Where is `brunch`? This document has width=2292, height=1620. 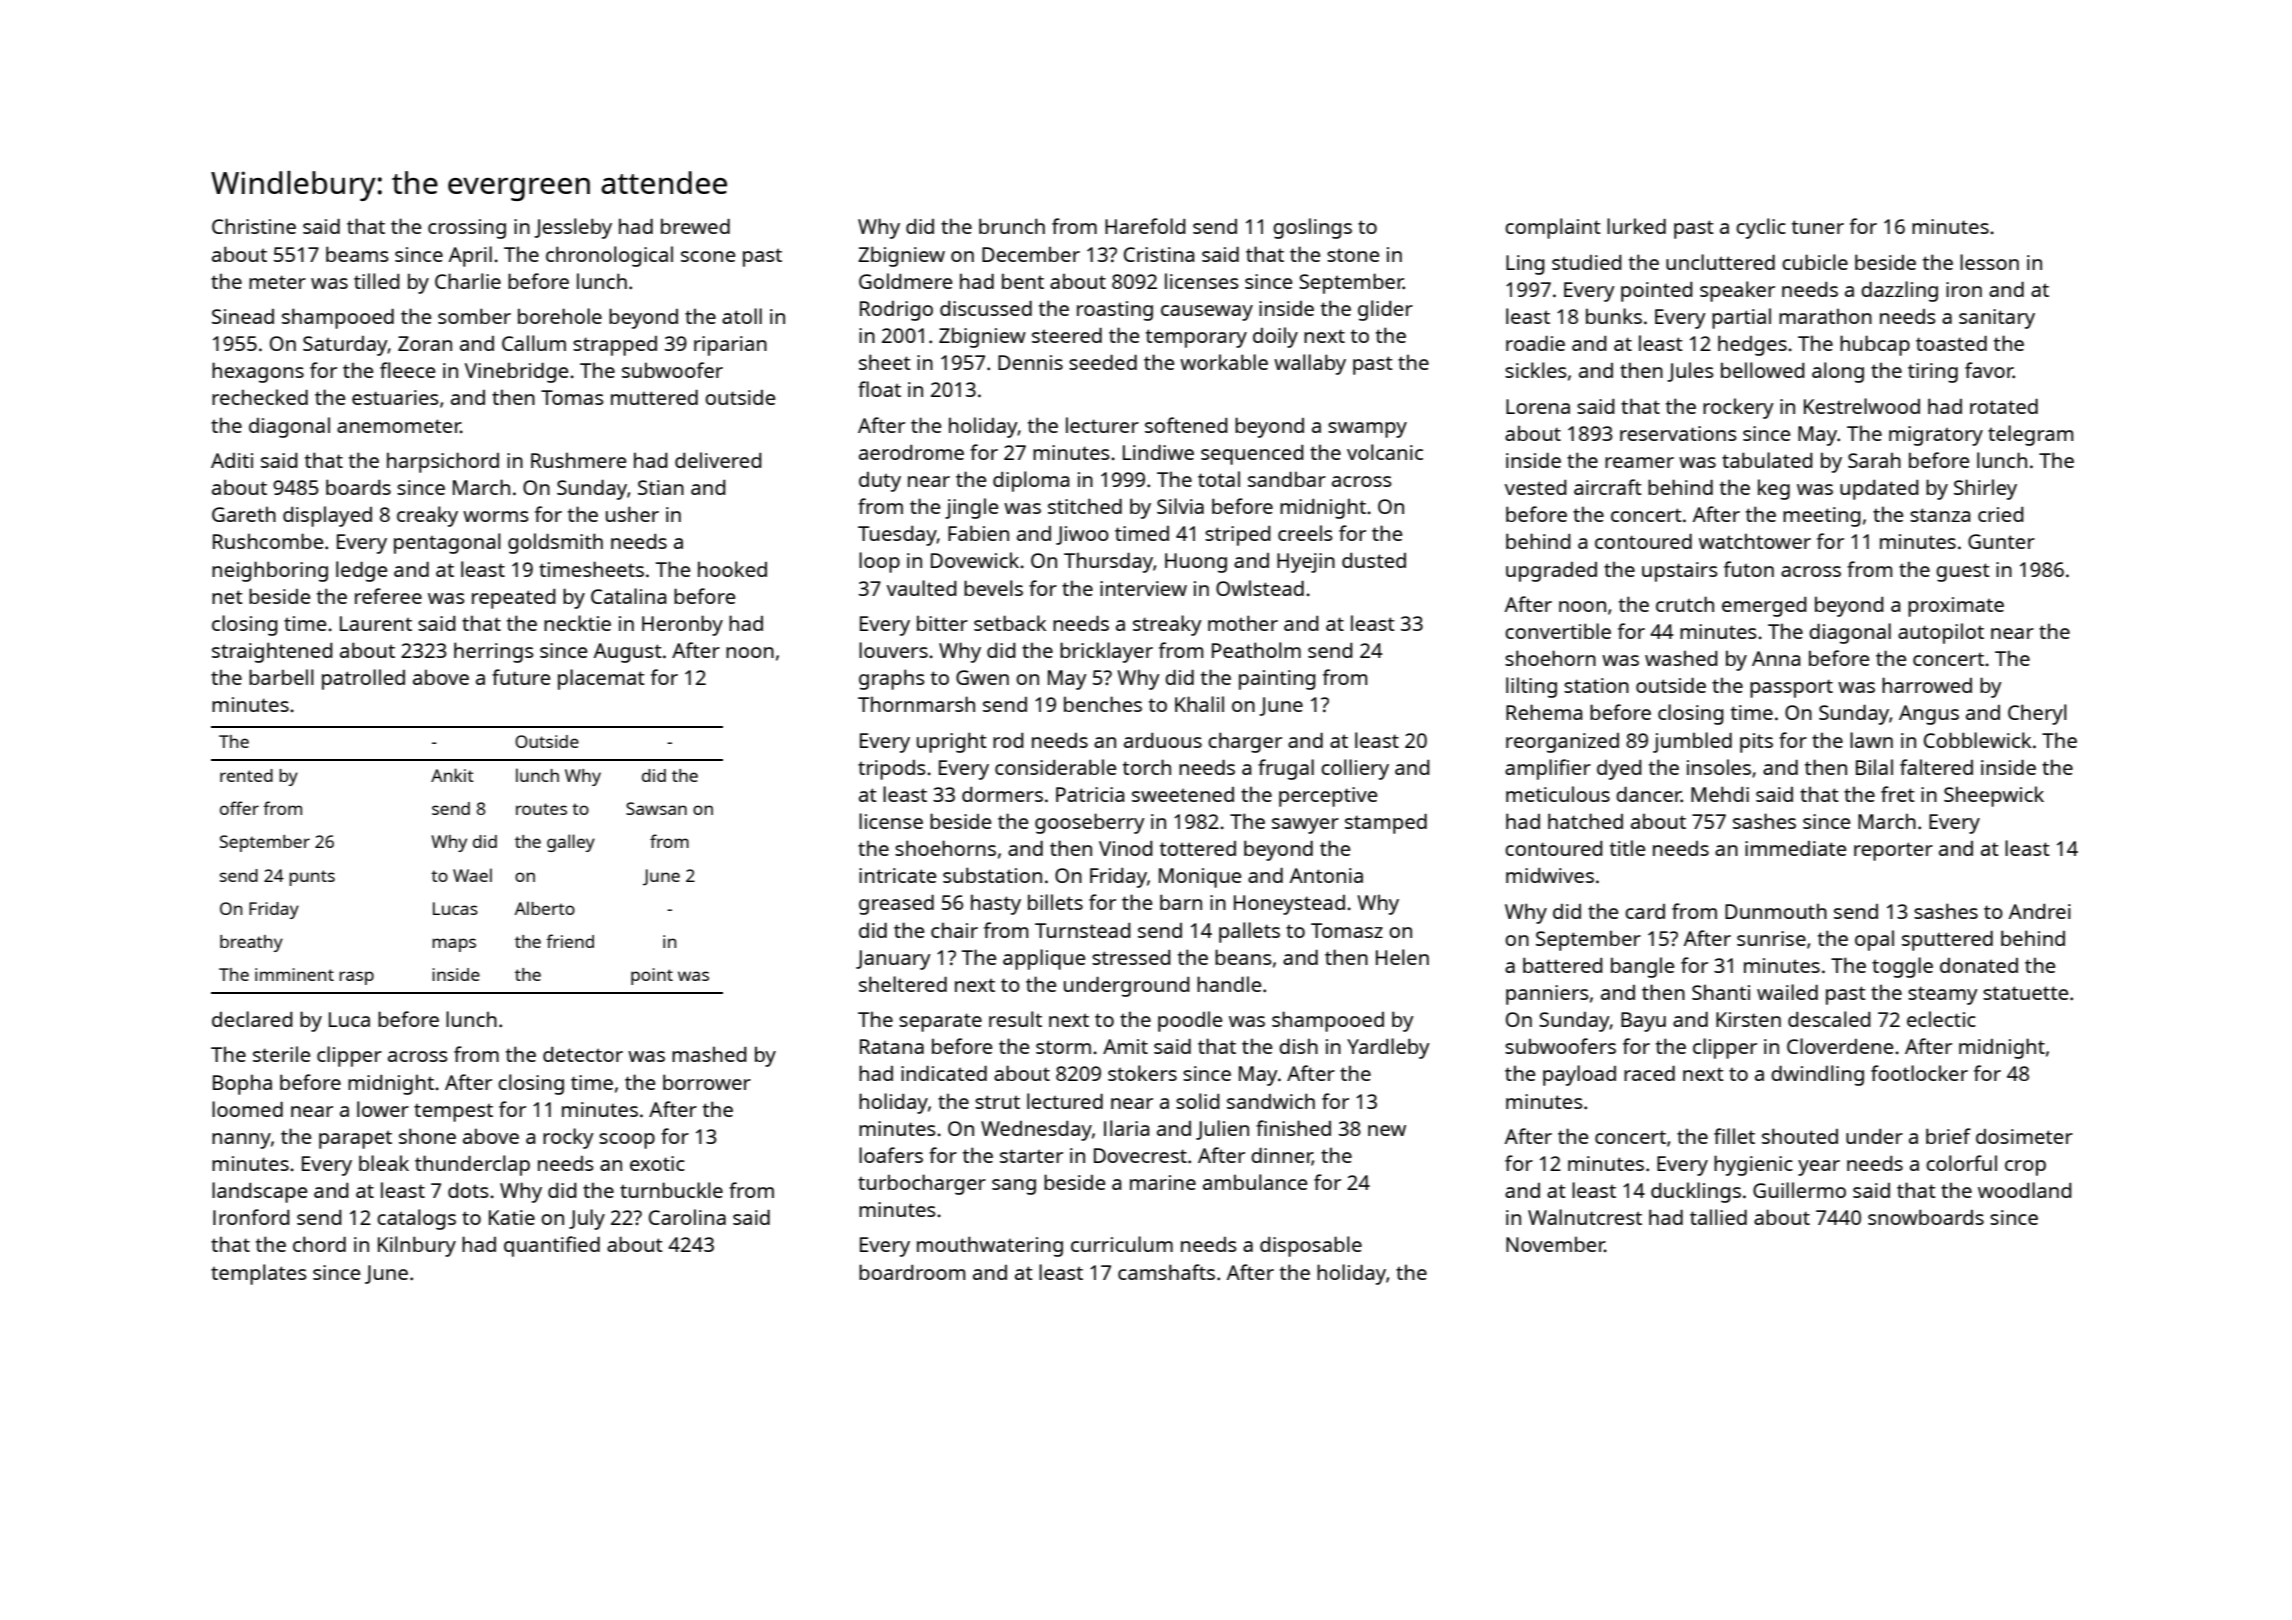
brunch is located at coordinates (1012, 226).
